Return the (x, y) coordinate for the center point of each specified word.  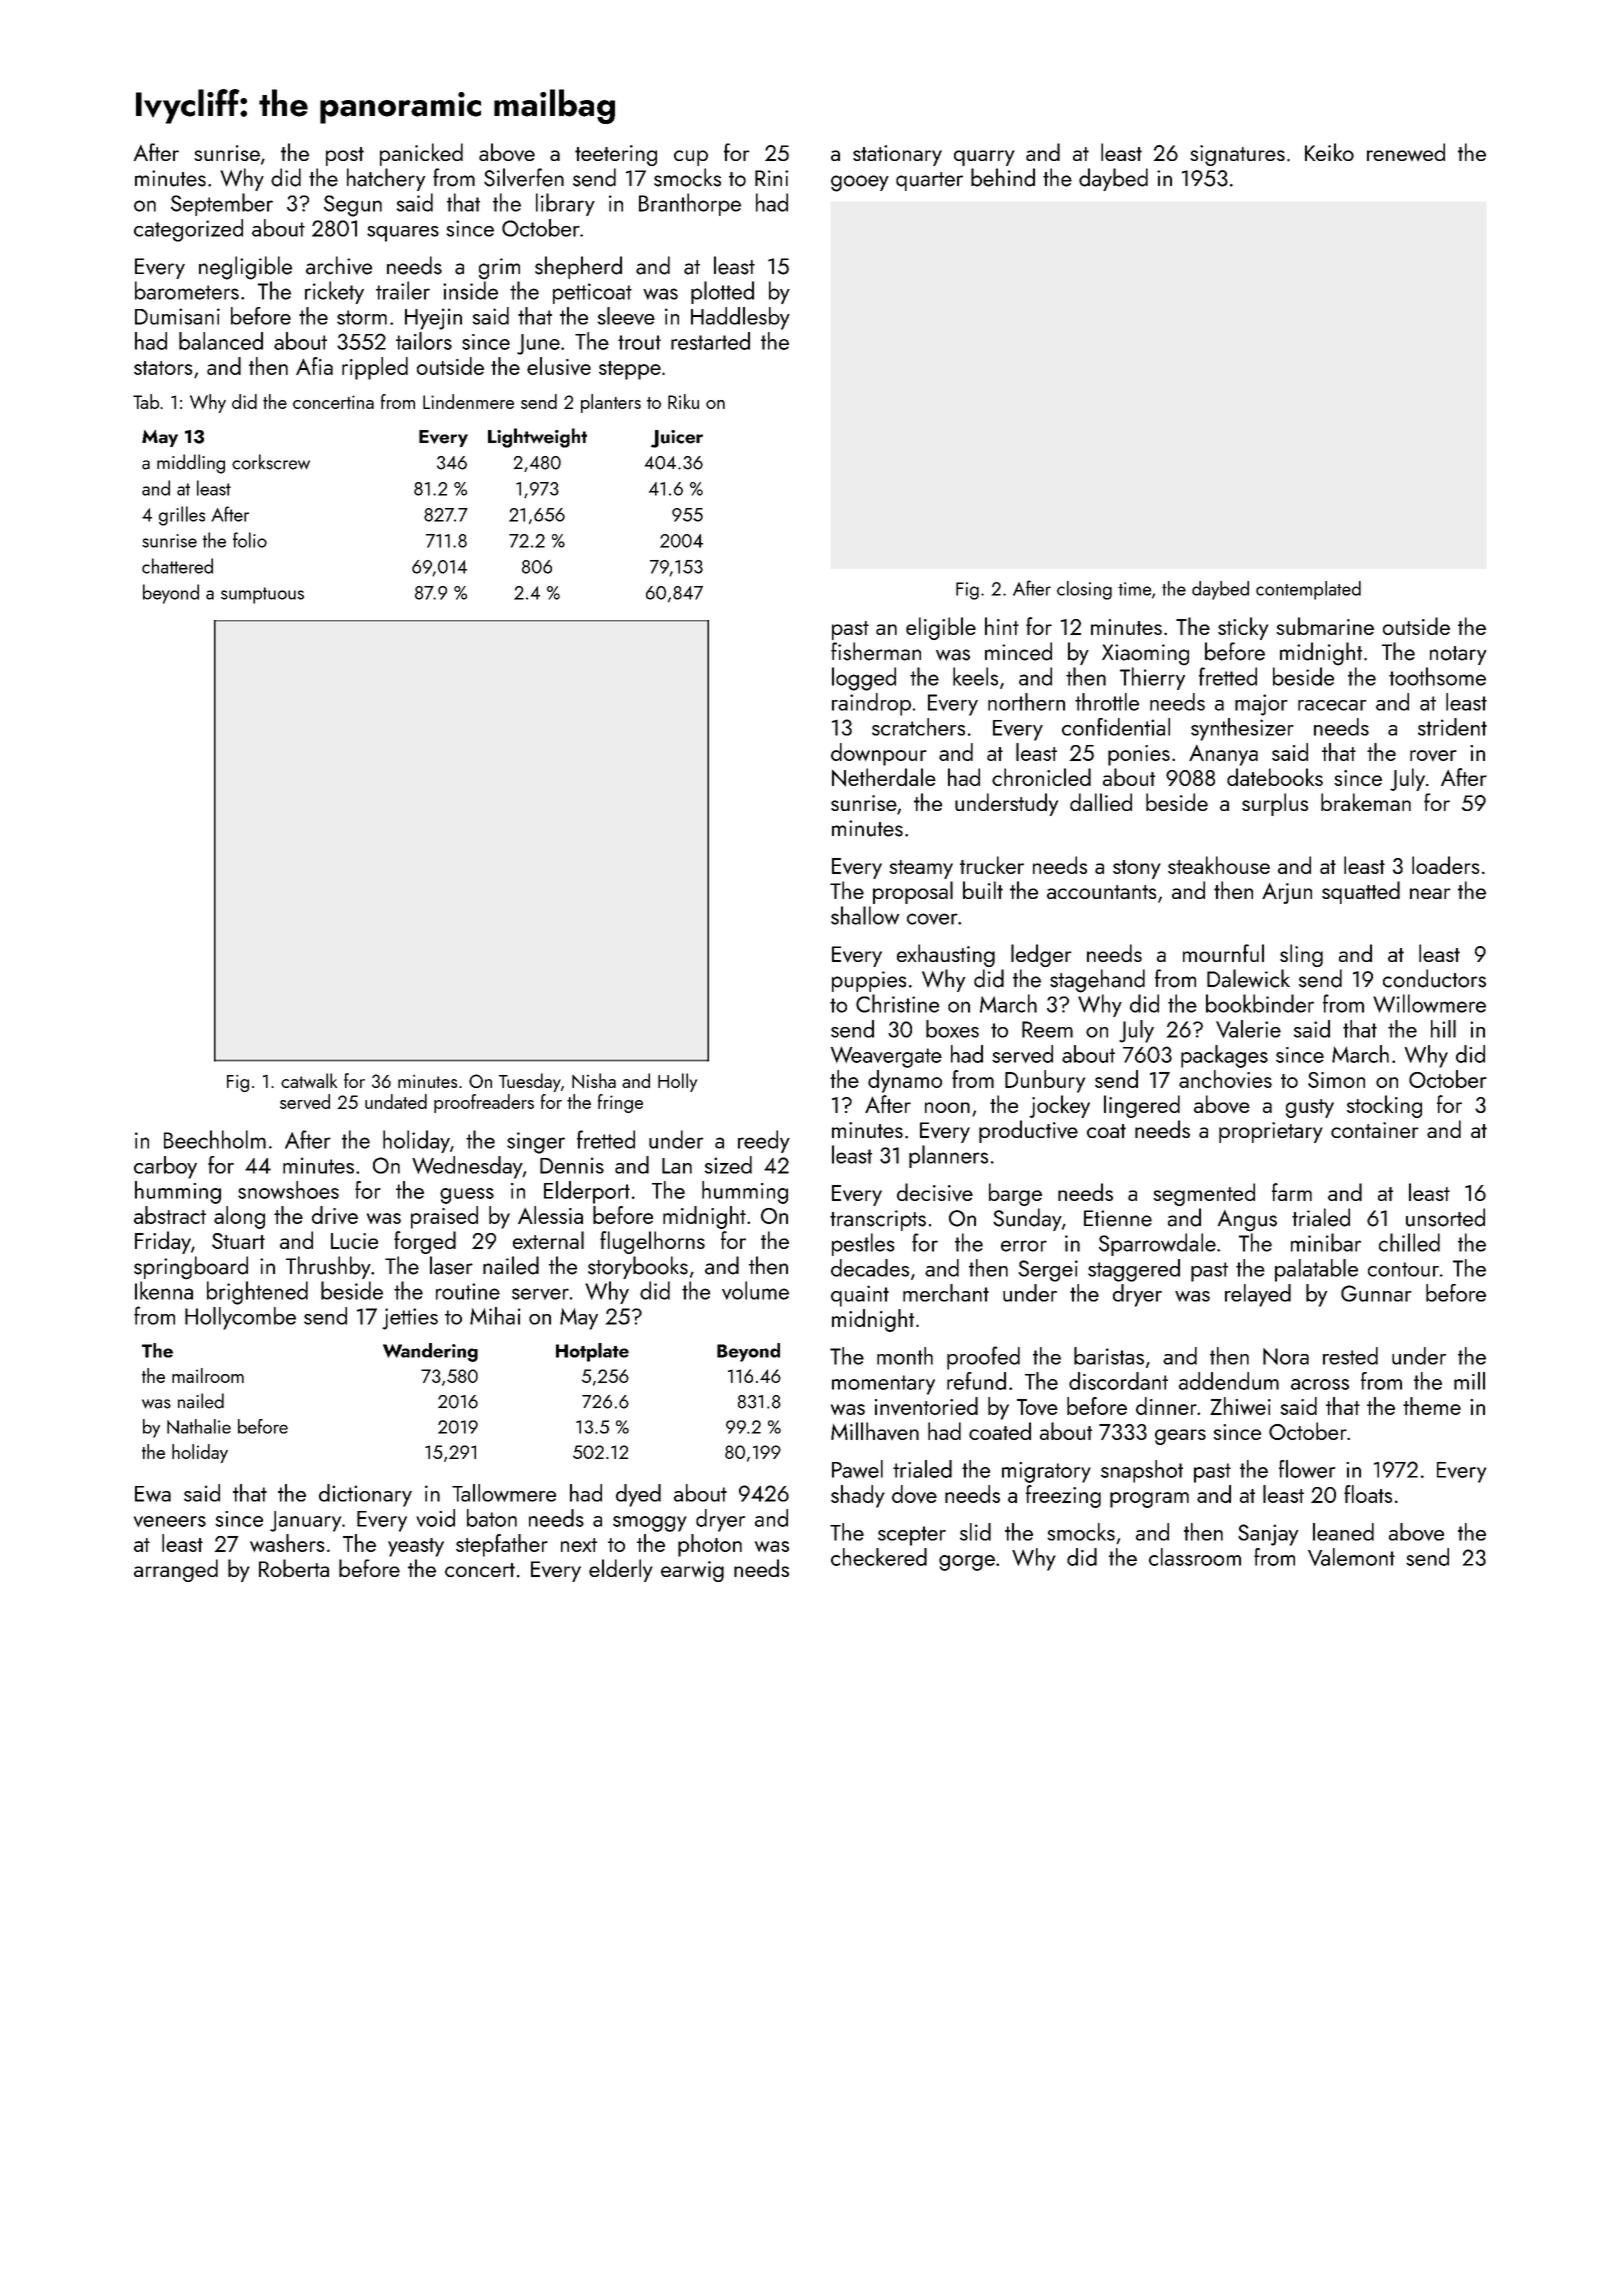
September (222, 204)
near (1430, 893)
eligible (941, 628)
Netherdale (884, 777)
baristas (1109, 1356)
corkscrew (271, 462)
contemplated (1308, 590)
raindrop (871, 704)
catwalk (309, 1080)
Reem (1047, 1029)
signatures (1237, 155)
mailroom (208, 1375)
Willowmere (1429, 1003)
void (435, 1518)
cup (691, 158)
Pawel (857, 1469)
